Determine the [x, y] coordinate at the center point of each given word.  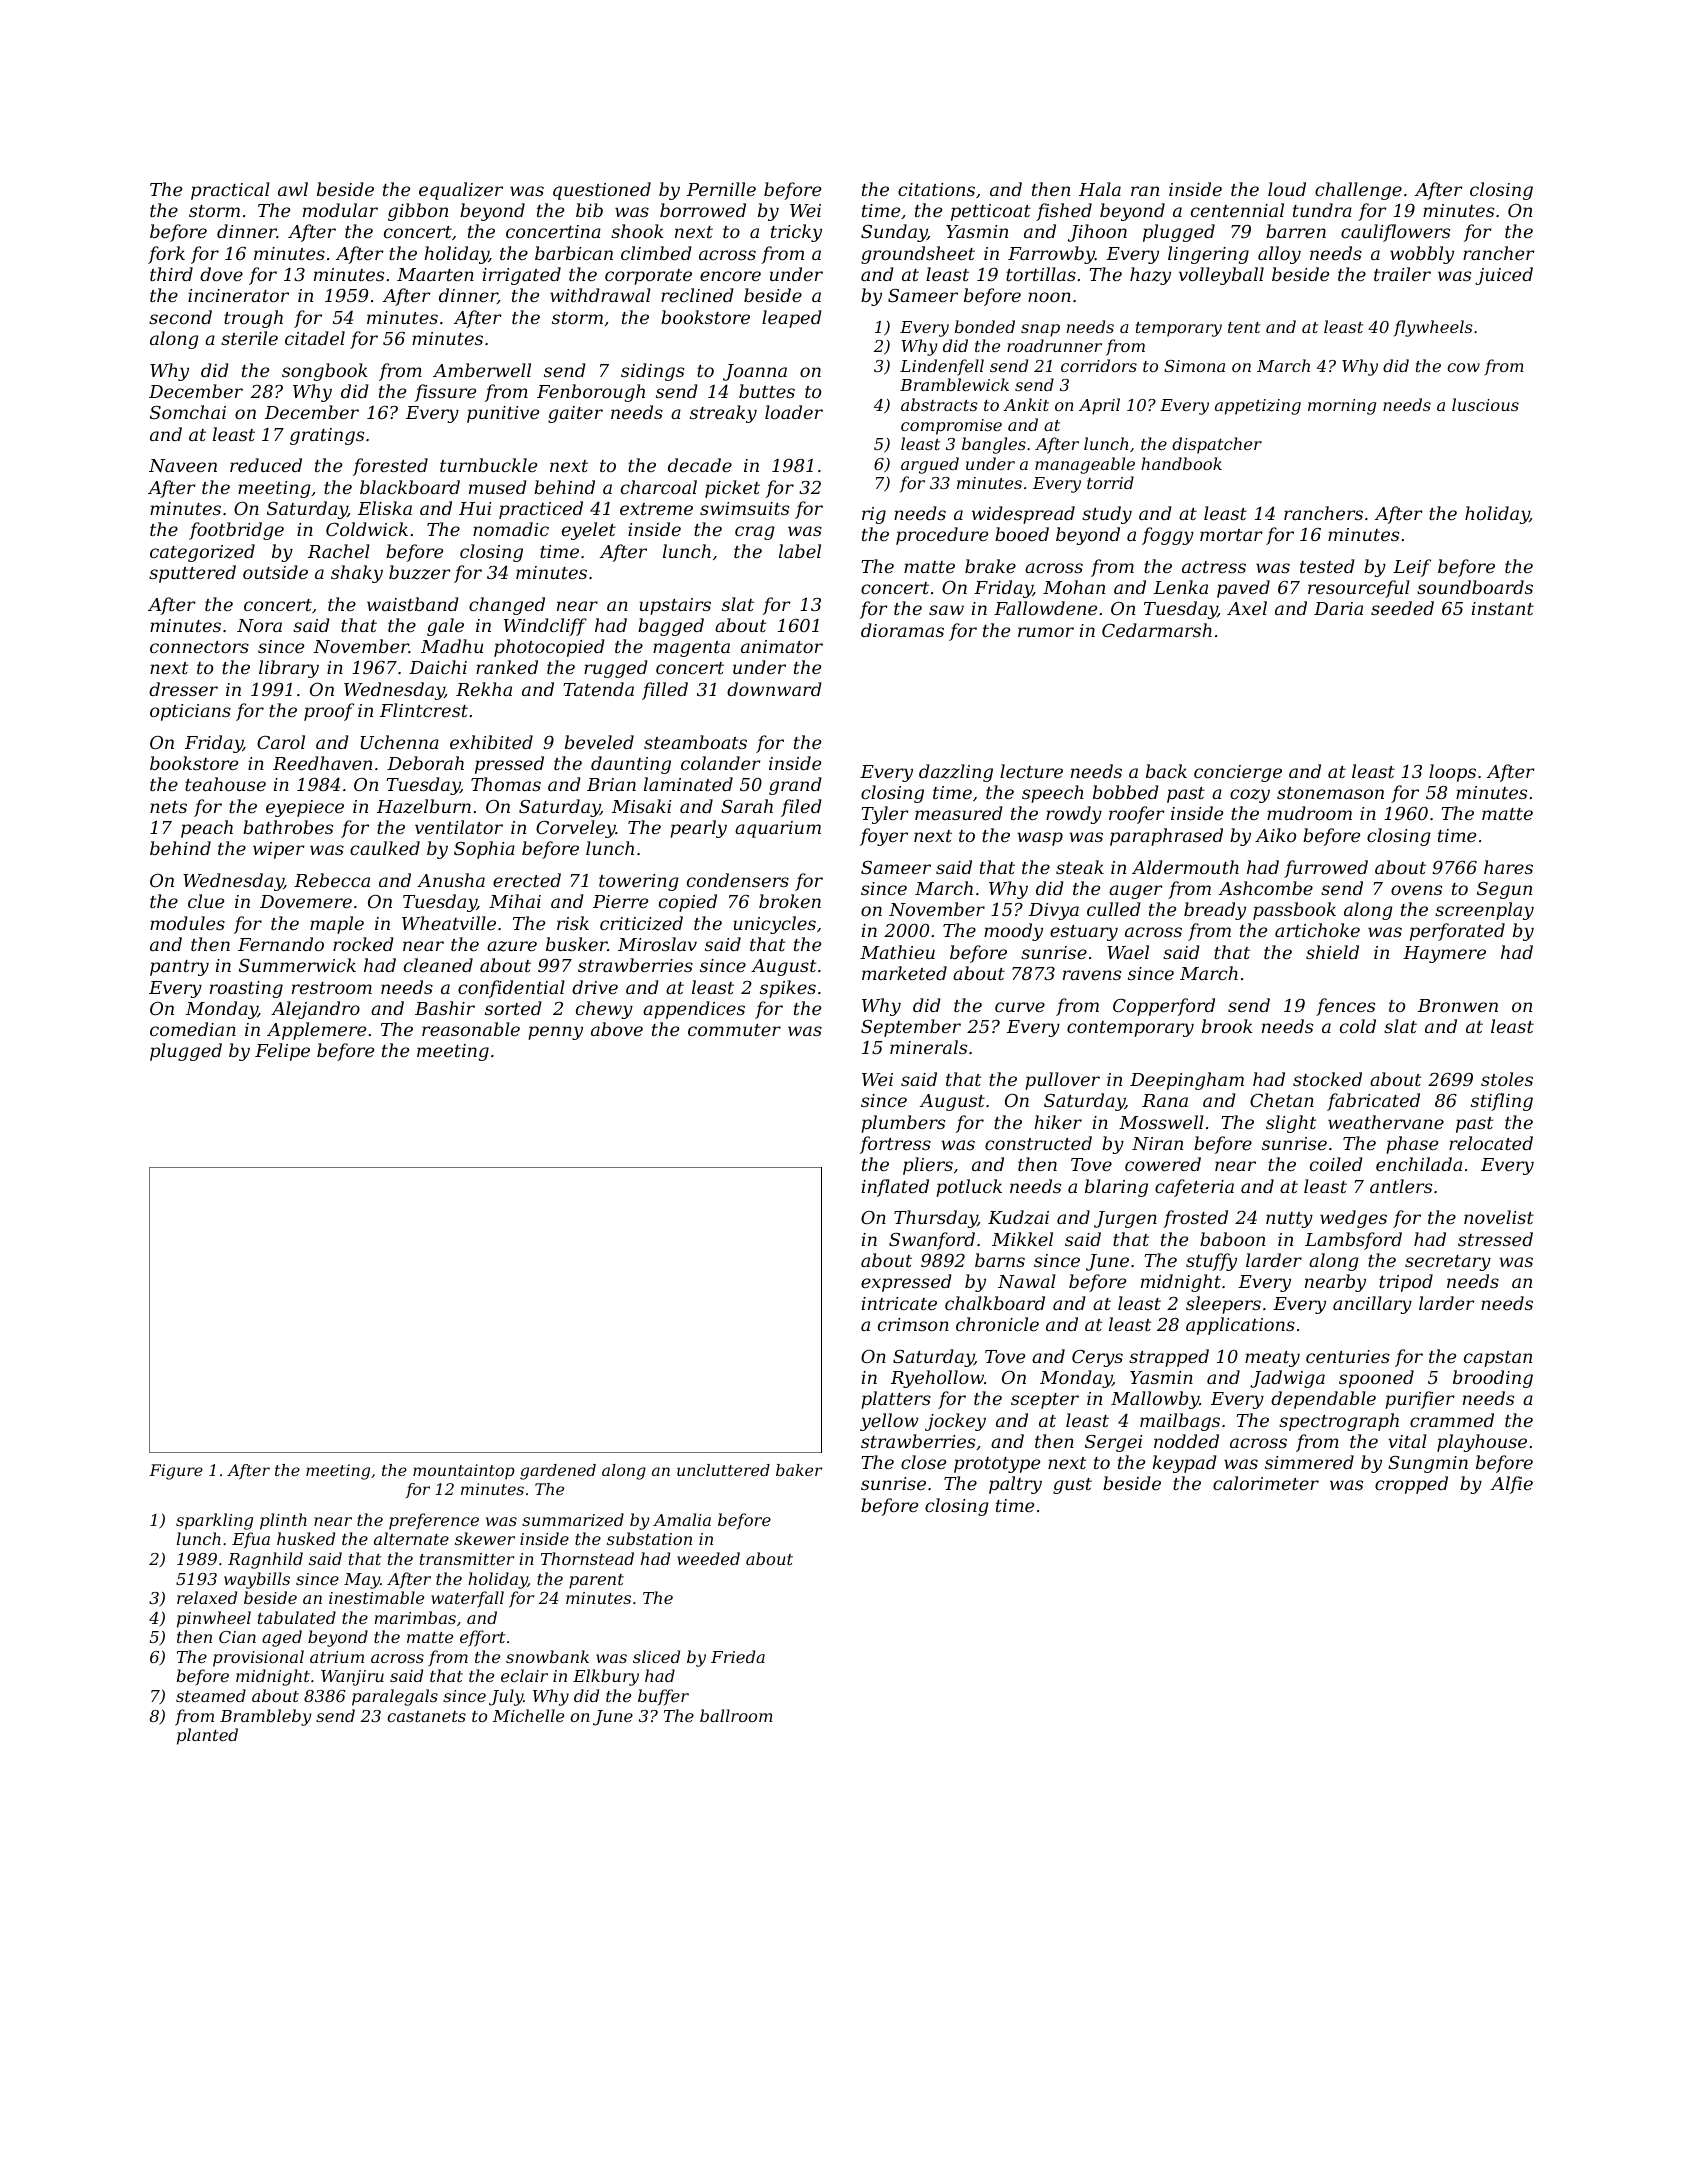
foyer [884, 837]
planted [207, 1736]
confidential [511, 989]
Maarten [435, 274]
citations [936, 189]
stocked [1327, 1079]
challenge [1358, 191]
